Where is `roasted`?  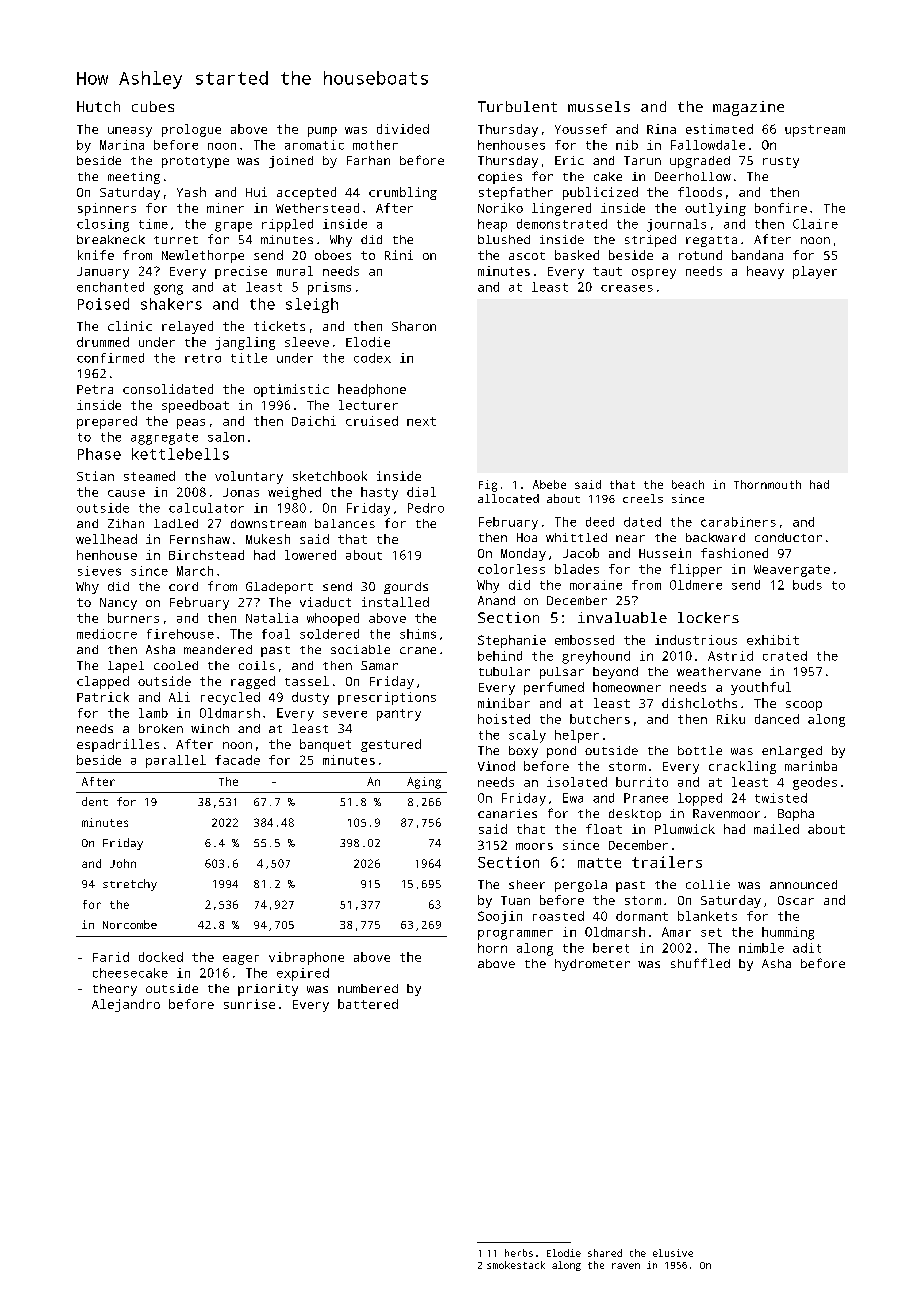 roasted is located at coordinates (558, 916).
